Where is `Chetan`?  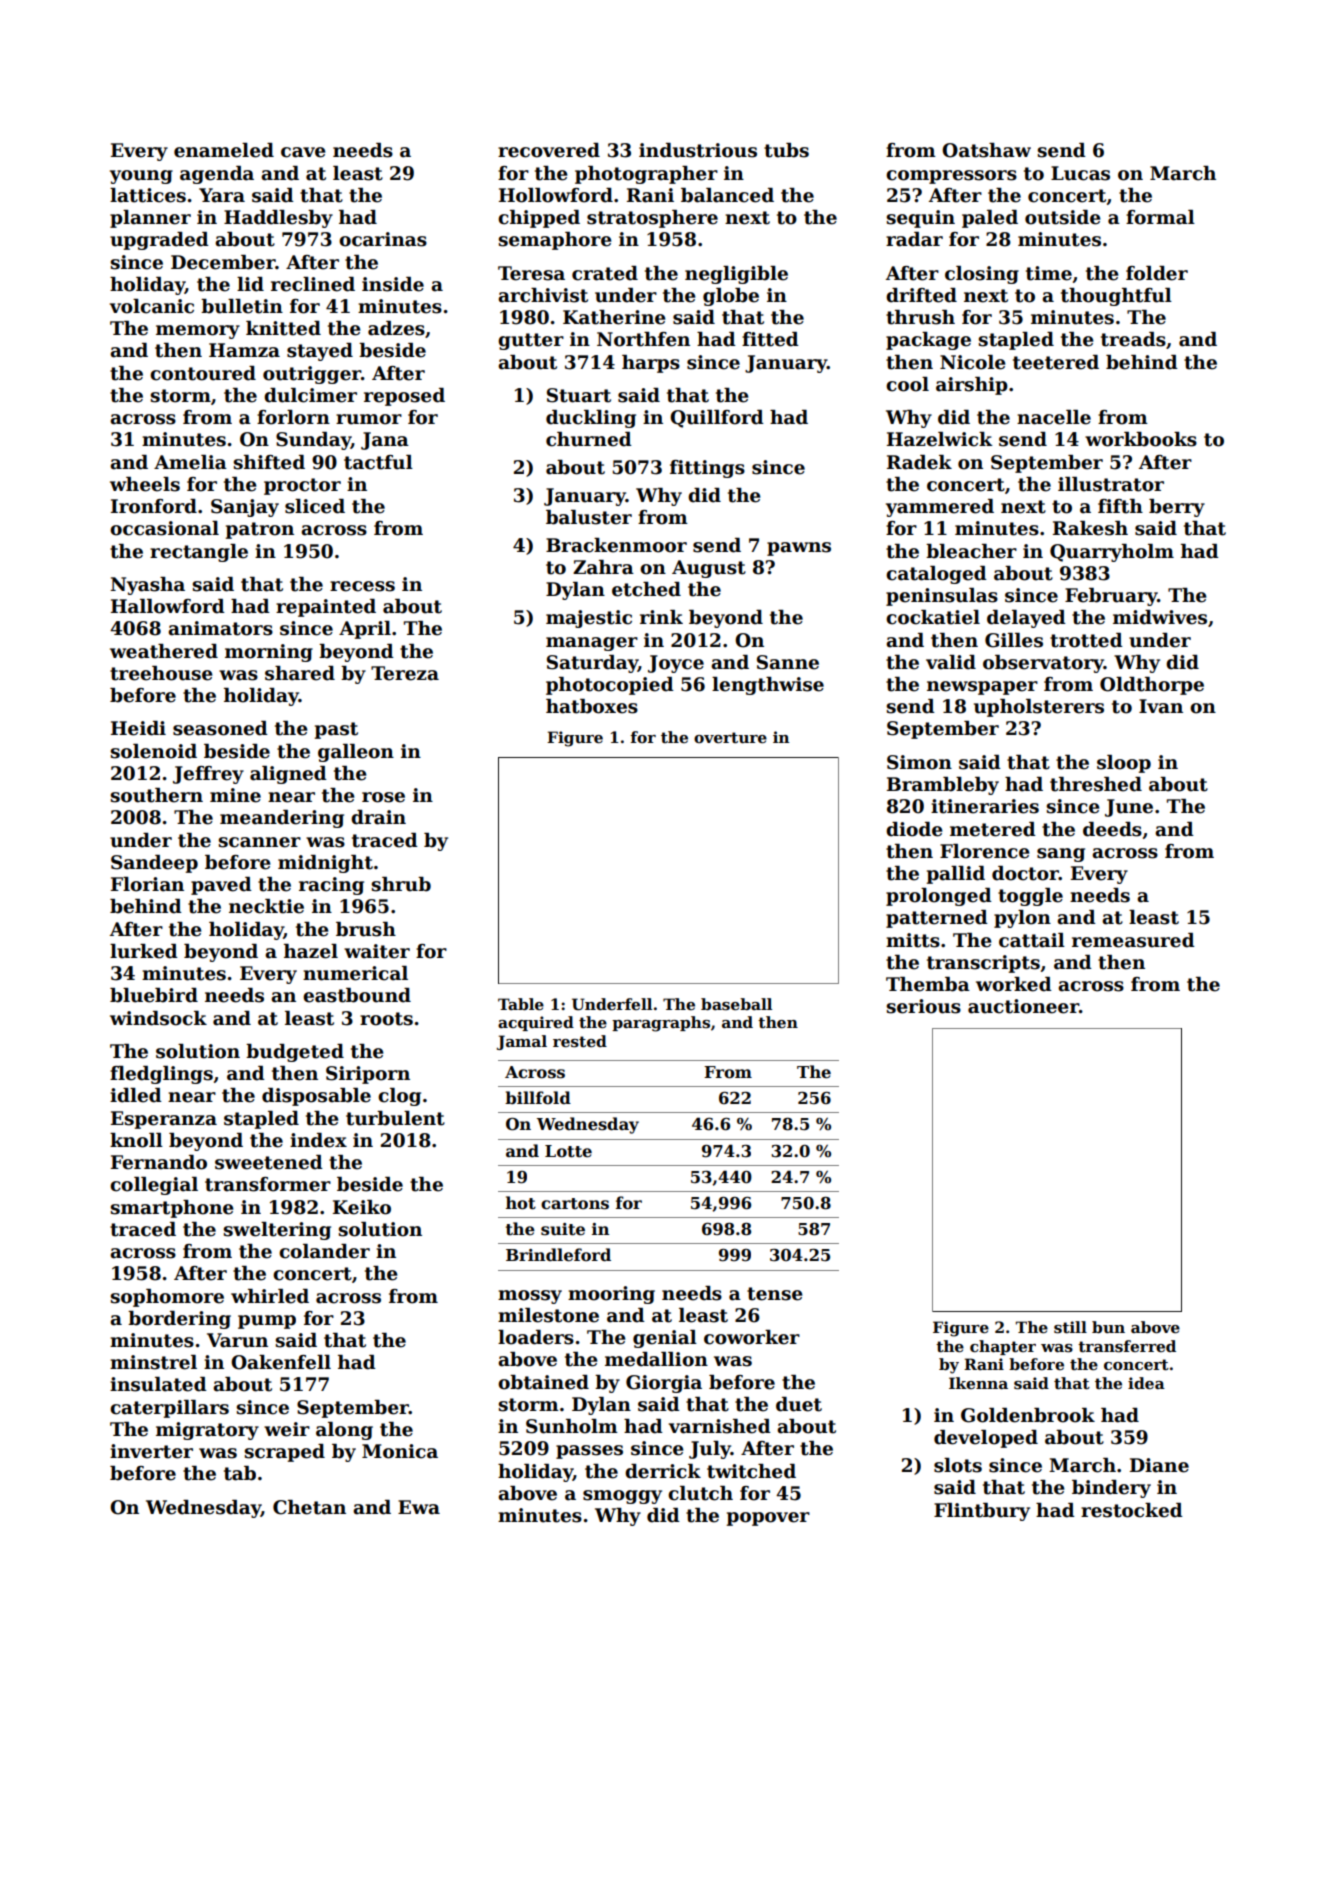 Chetan is located at coordinates (309, 1507).
